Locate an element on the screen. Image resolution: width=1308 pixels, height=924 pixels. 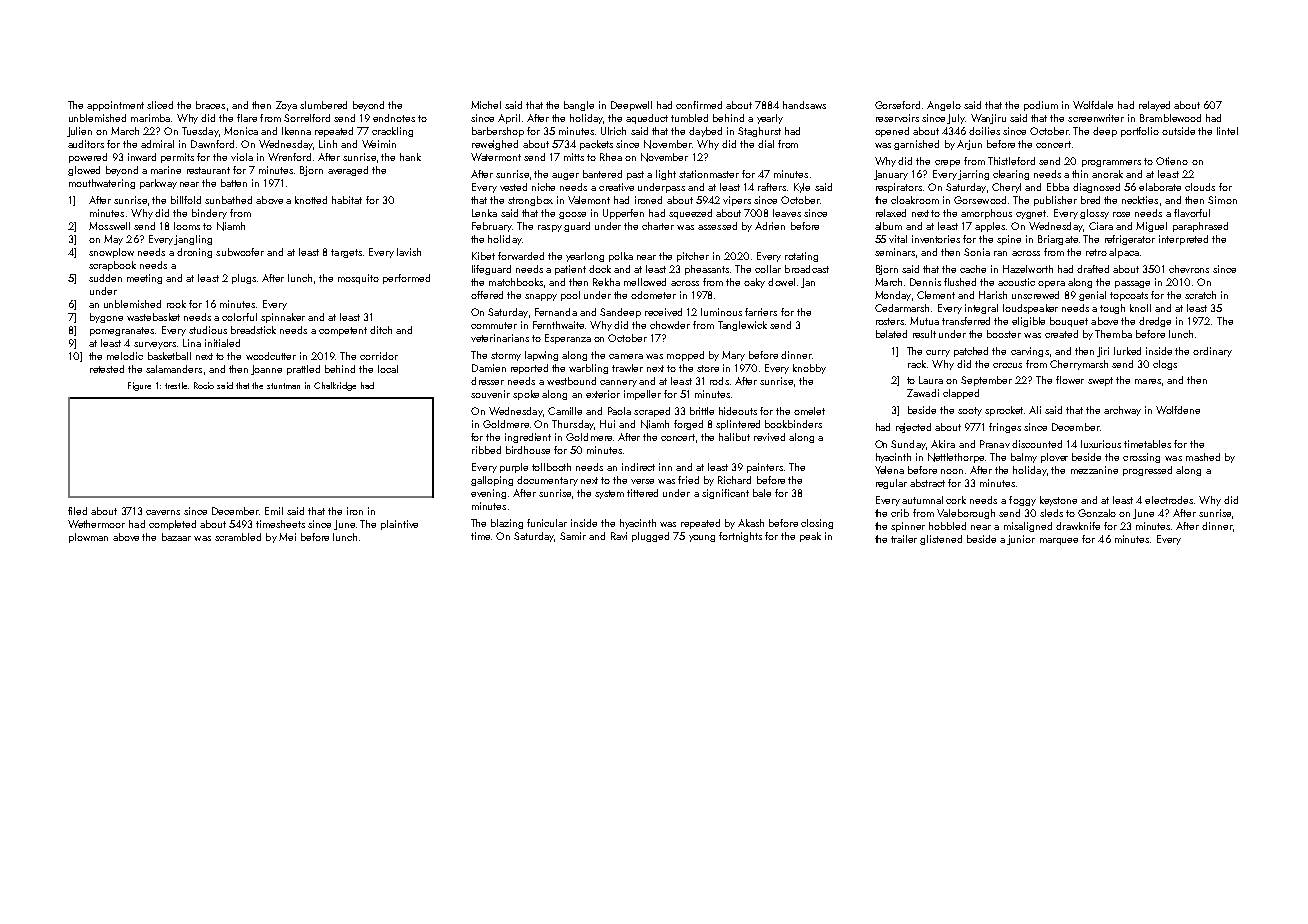
mares is located at coordinates (1148, 381).
